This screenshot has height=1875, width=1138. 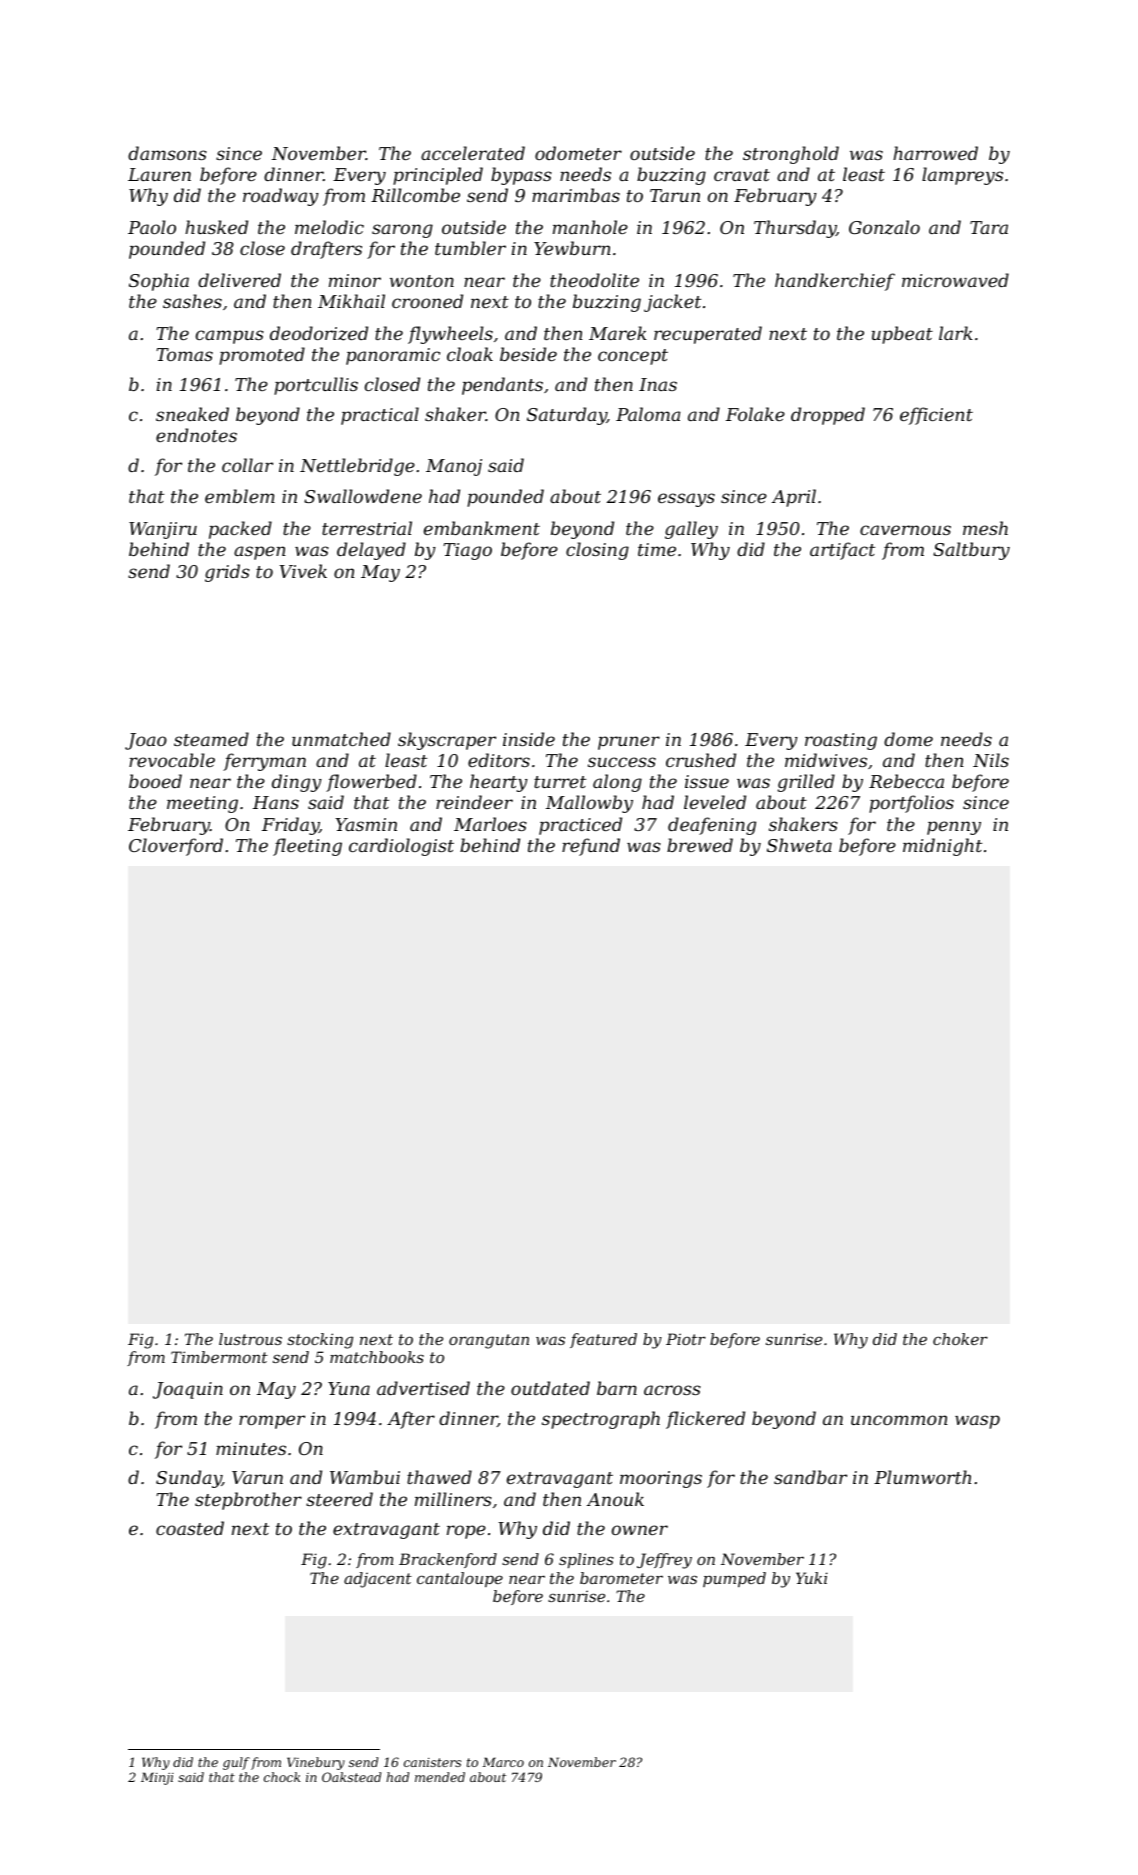 I want to click on inside, so click(x=529, y=739).
